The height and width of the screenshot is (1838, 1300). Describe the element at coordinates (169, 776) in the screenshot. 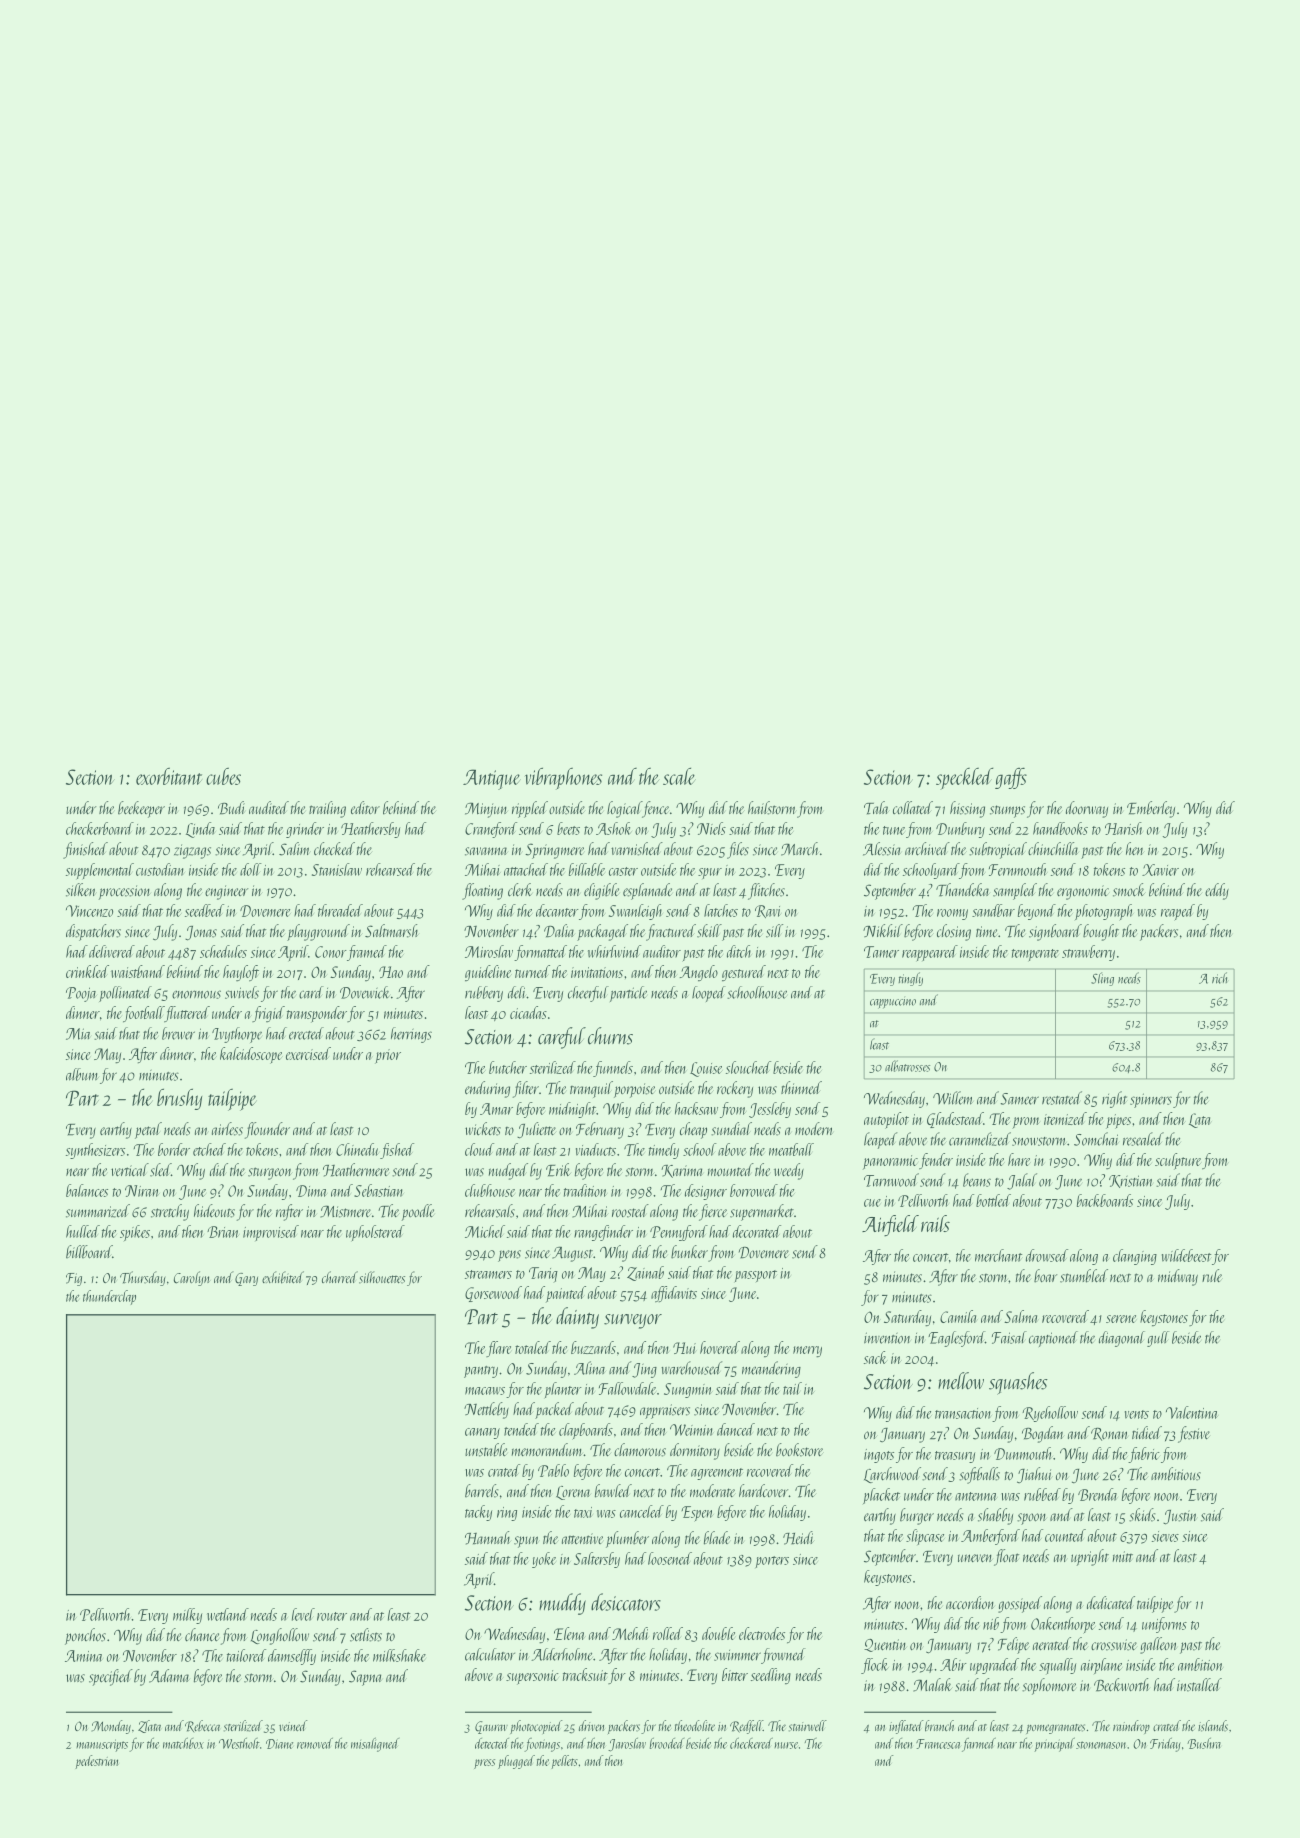

I see `exorbitant` at that location.
